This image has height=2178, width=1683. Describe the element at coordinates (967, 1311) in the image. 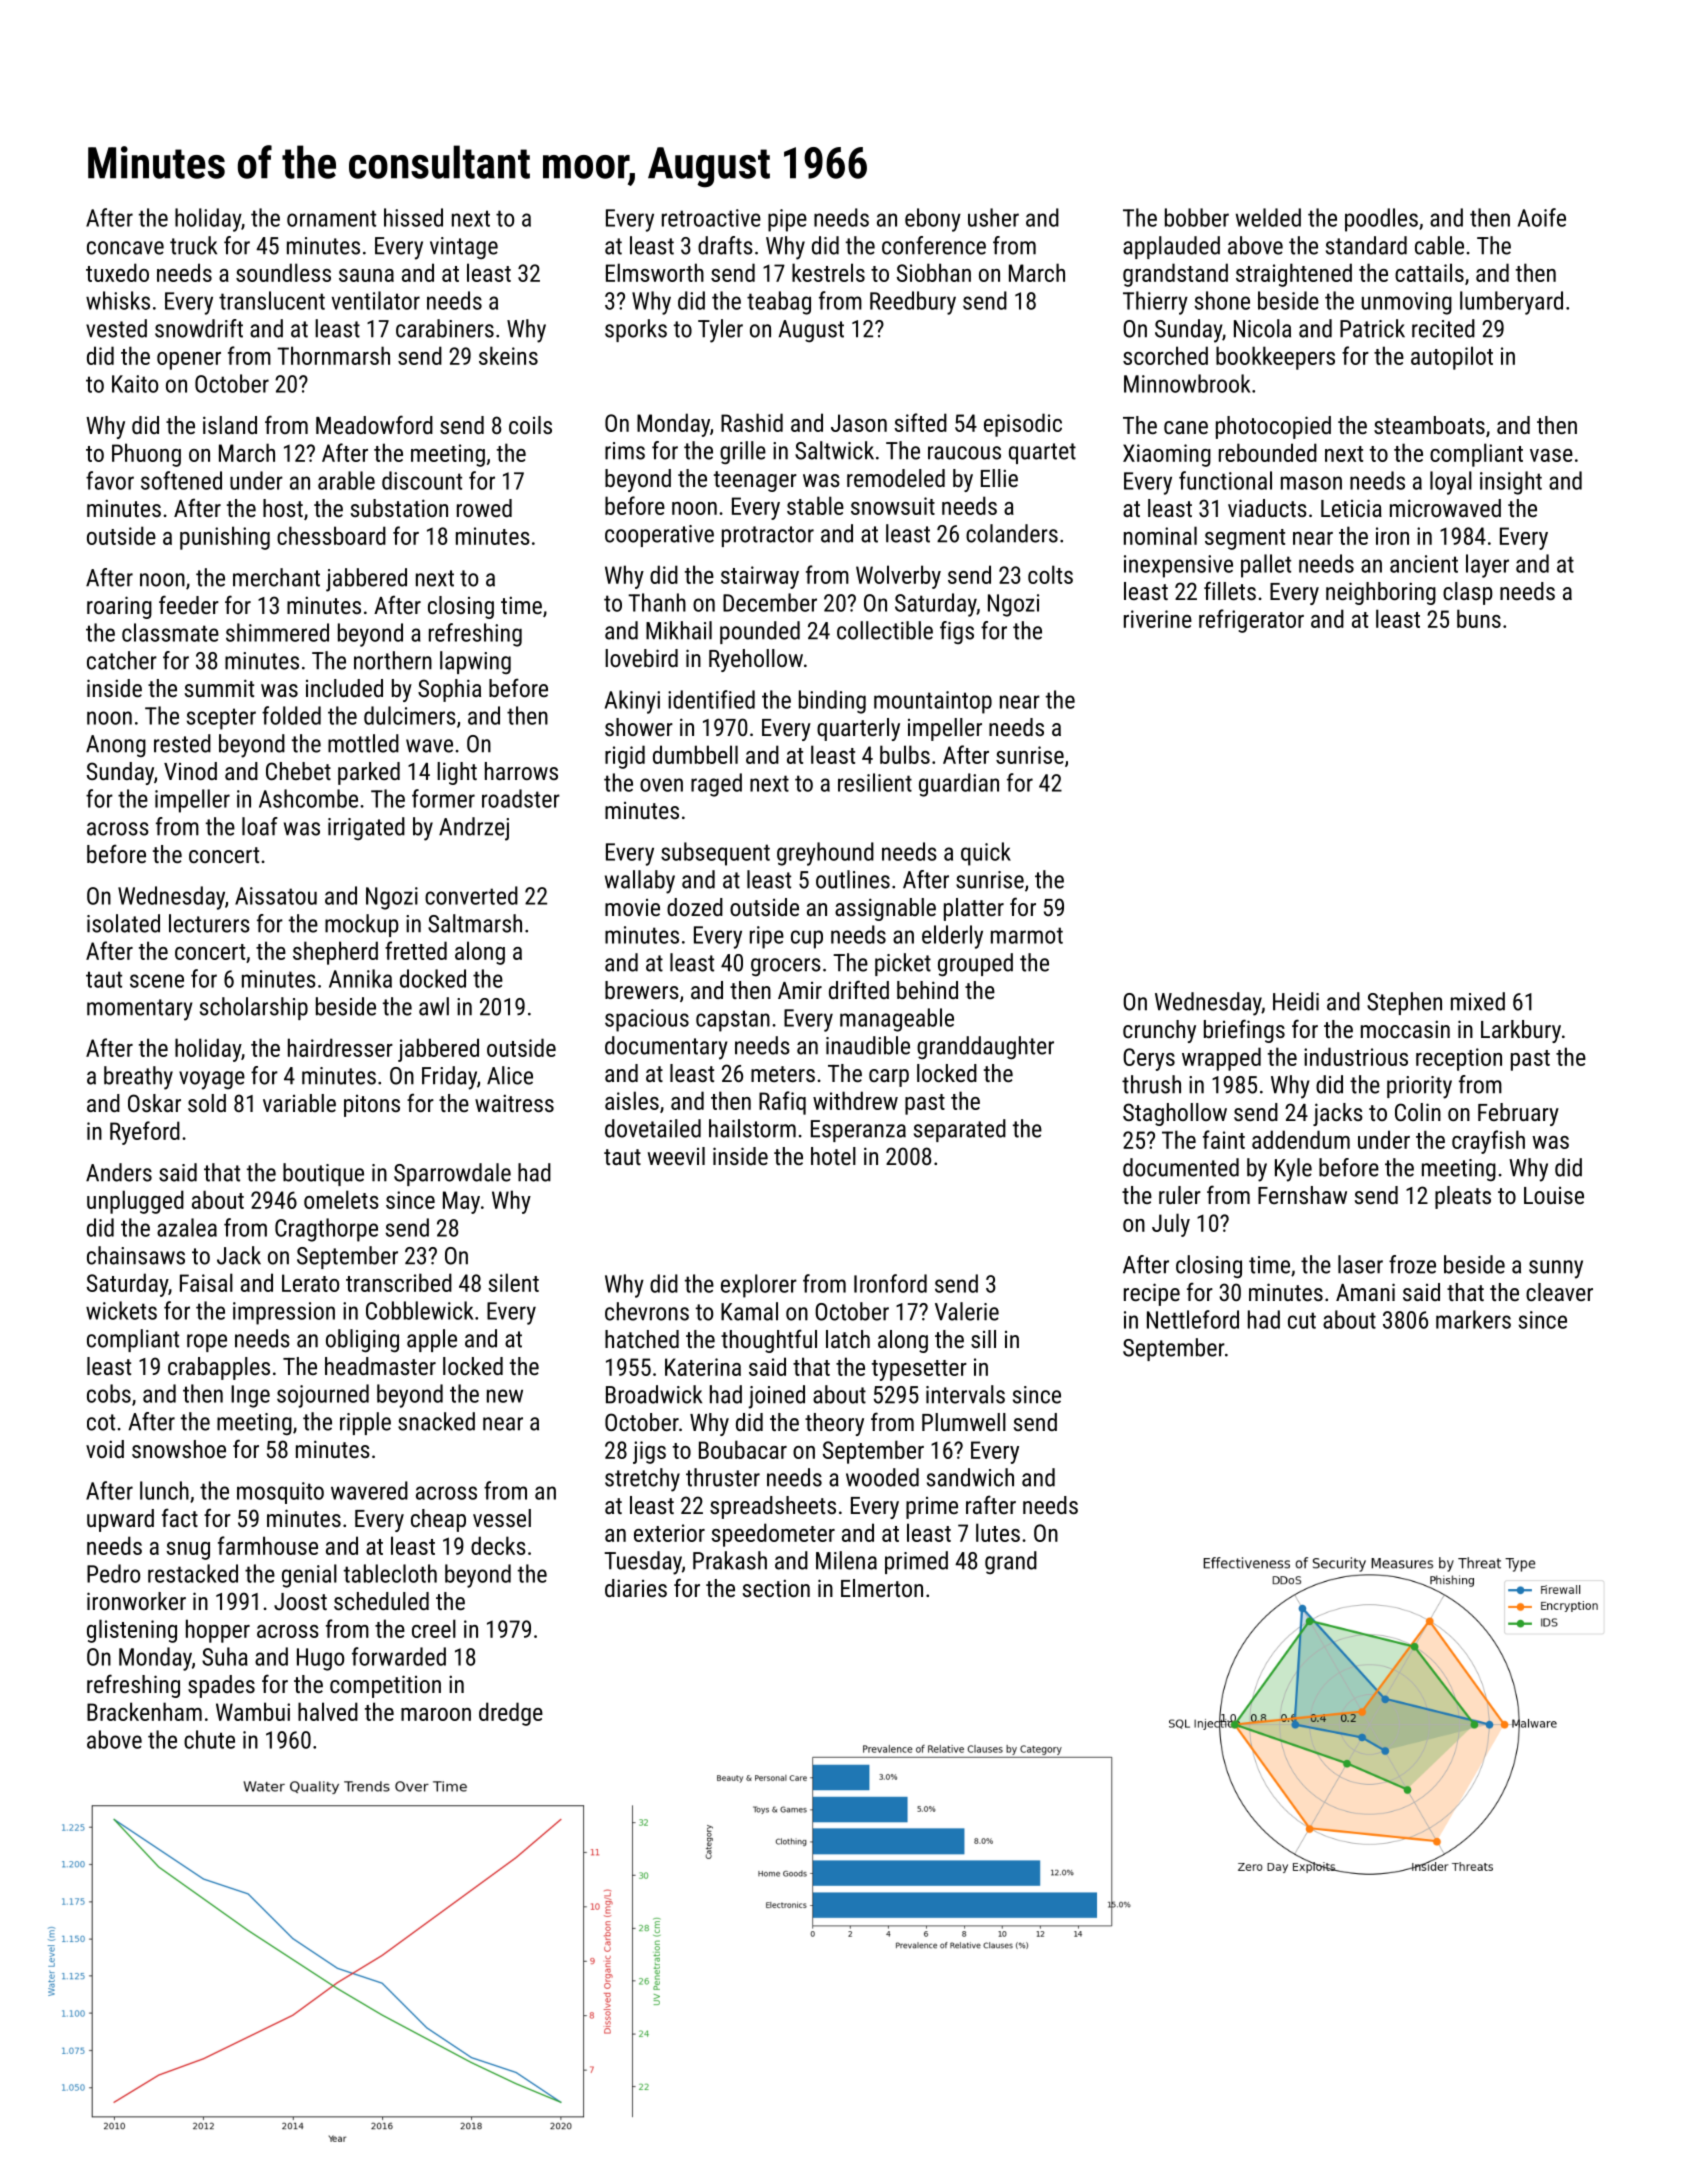

I see `Valerie` at that location.
